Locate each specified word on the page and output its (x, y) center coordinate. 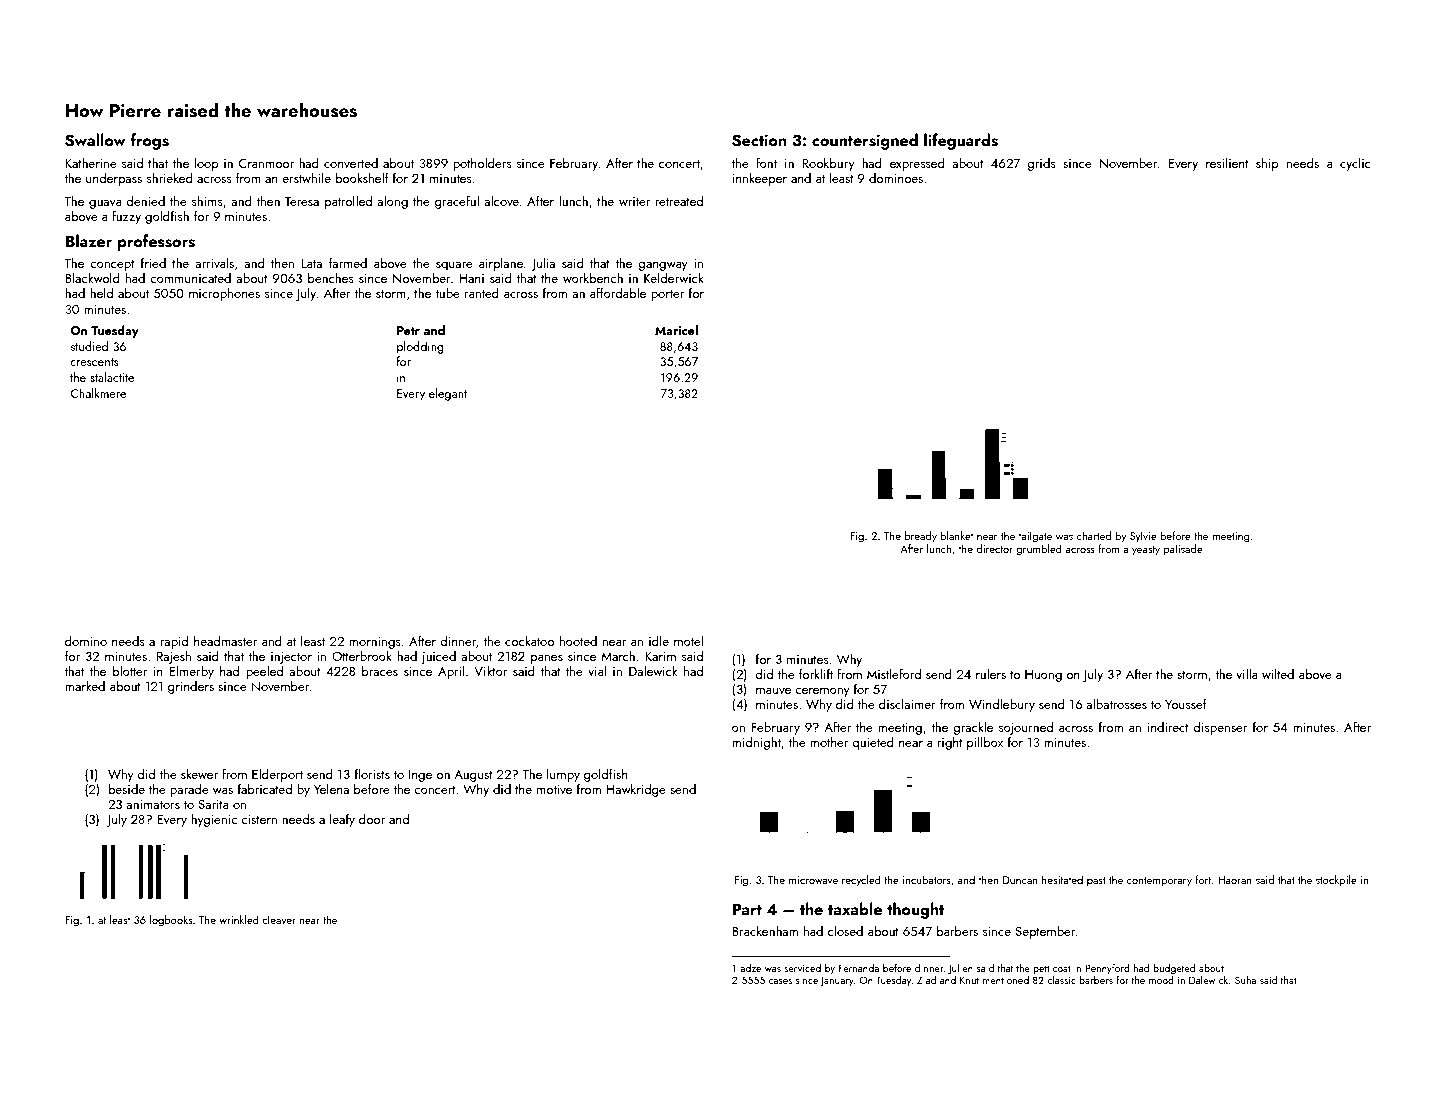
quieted (873, 743)
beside (127, 789)
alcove (501, 201)
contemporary (1159, 882)
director (994, 548)
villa (1247, 674)
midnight (756, 743)
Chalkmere (98, 393)
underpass (114, 179)
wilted (1278, 674)
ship (1267, 164)
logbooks (171, 921)
